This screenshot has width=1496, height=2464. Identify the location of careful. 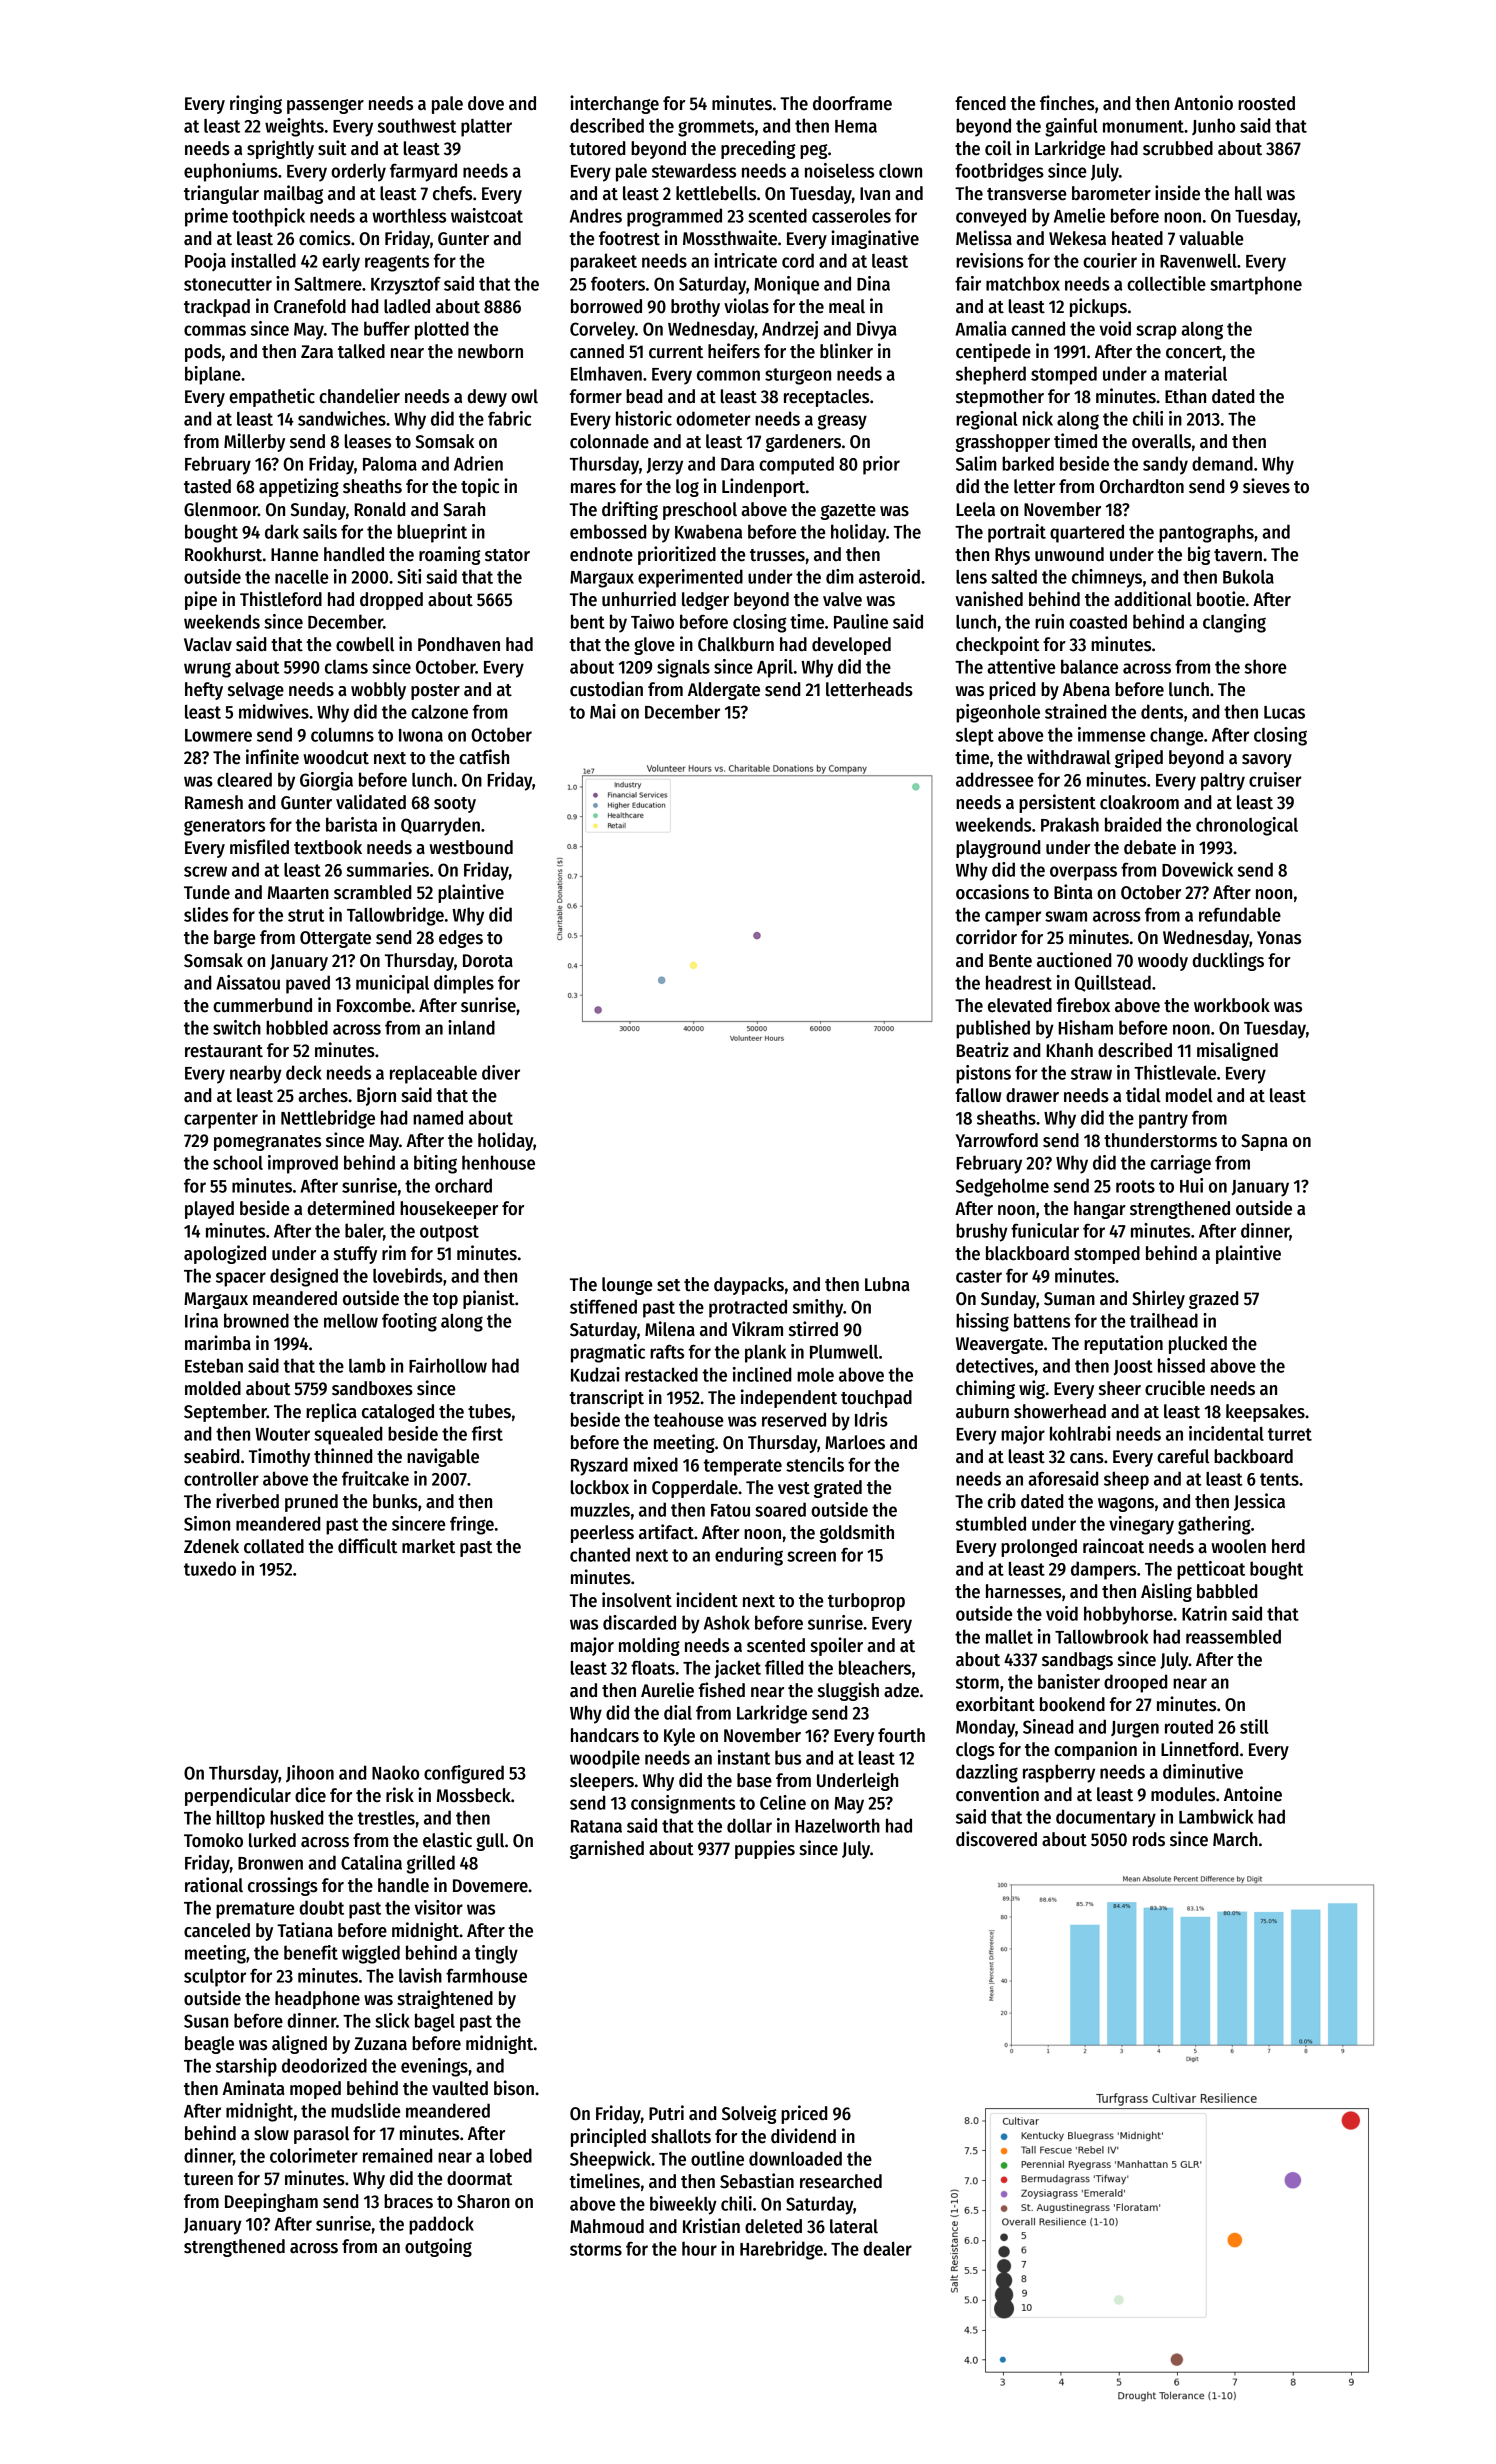
(1183, 1456).
